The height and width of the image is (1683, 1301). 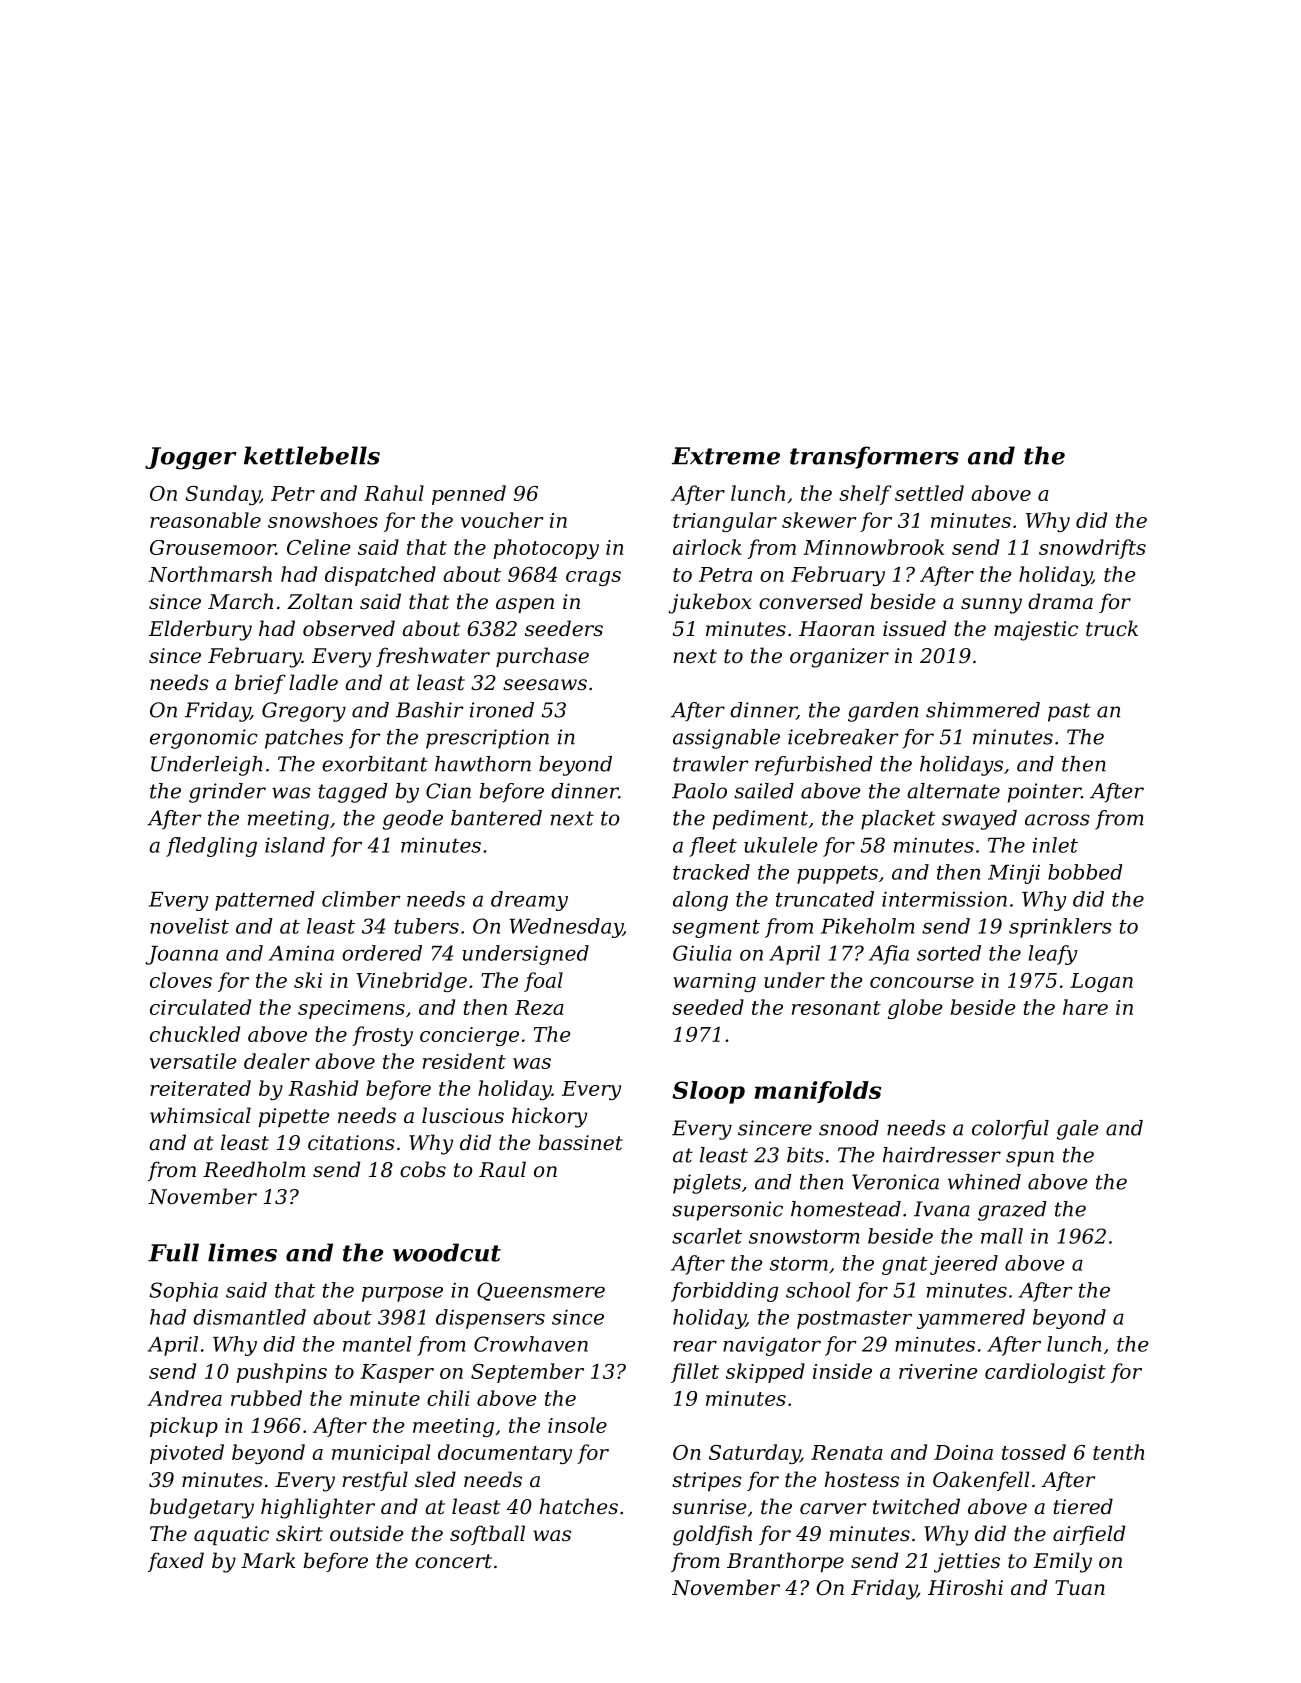 What do you see at coordinates (187, 1454) in the image?
I see `pivoted` at bounding box center [187, 1454].
